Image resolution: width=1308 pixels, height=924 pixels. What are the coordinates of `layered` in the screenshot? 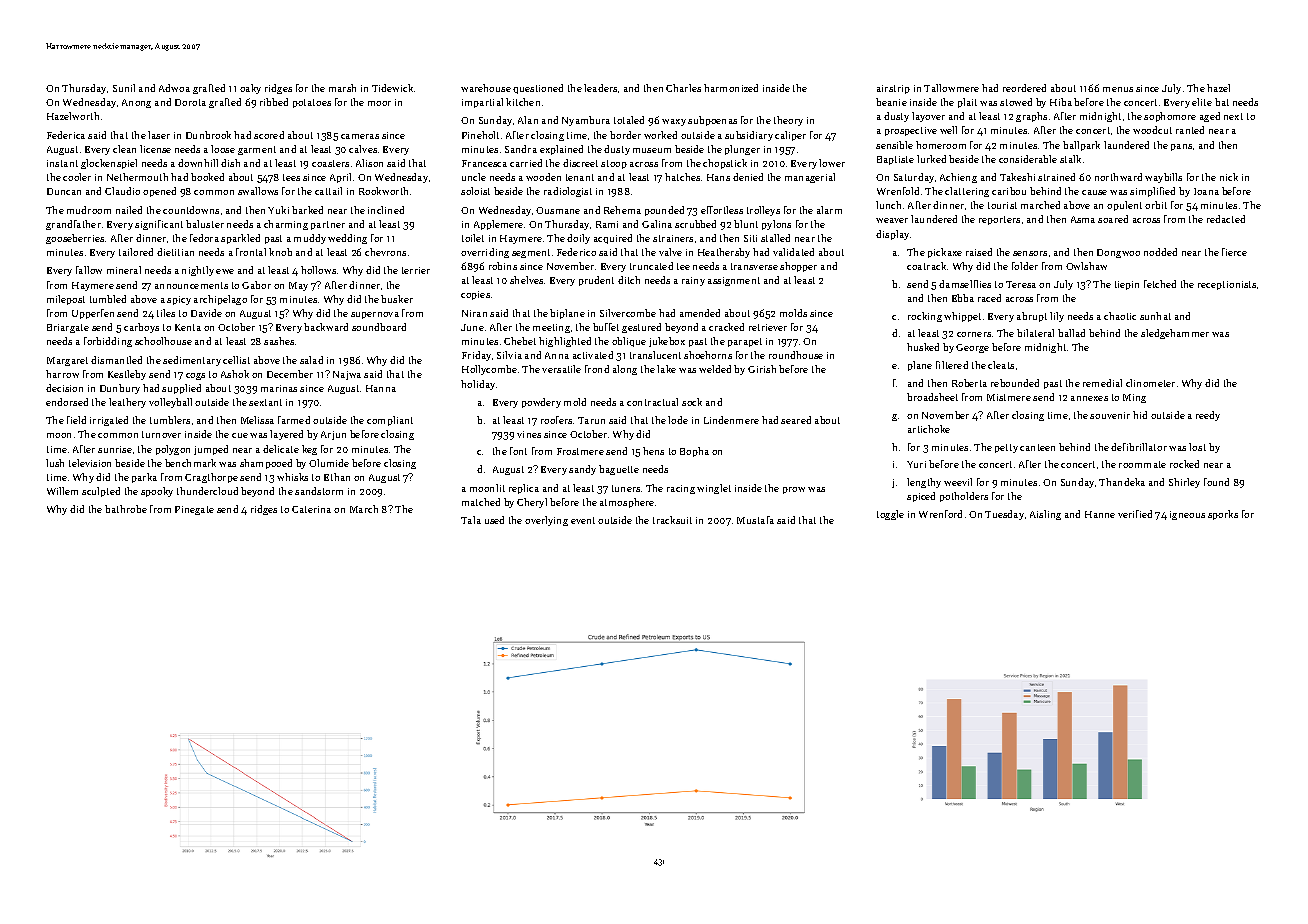 It's located at (286, 435).
